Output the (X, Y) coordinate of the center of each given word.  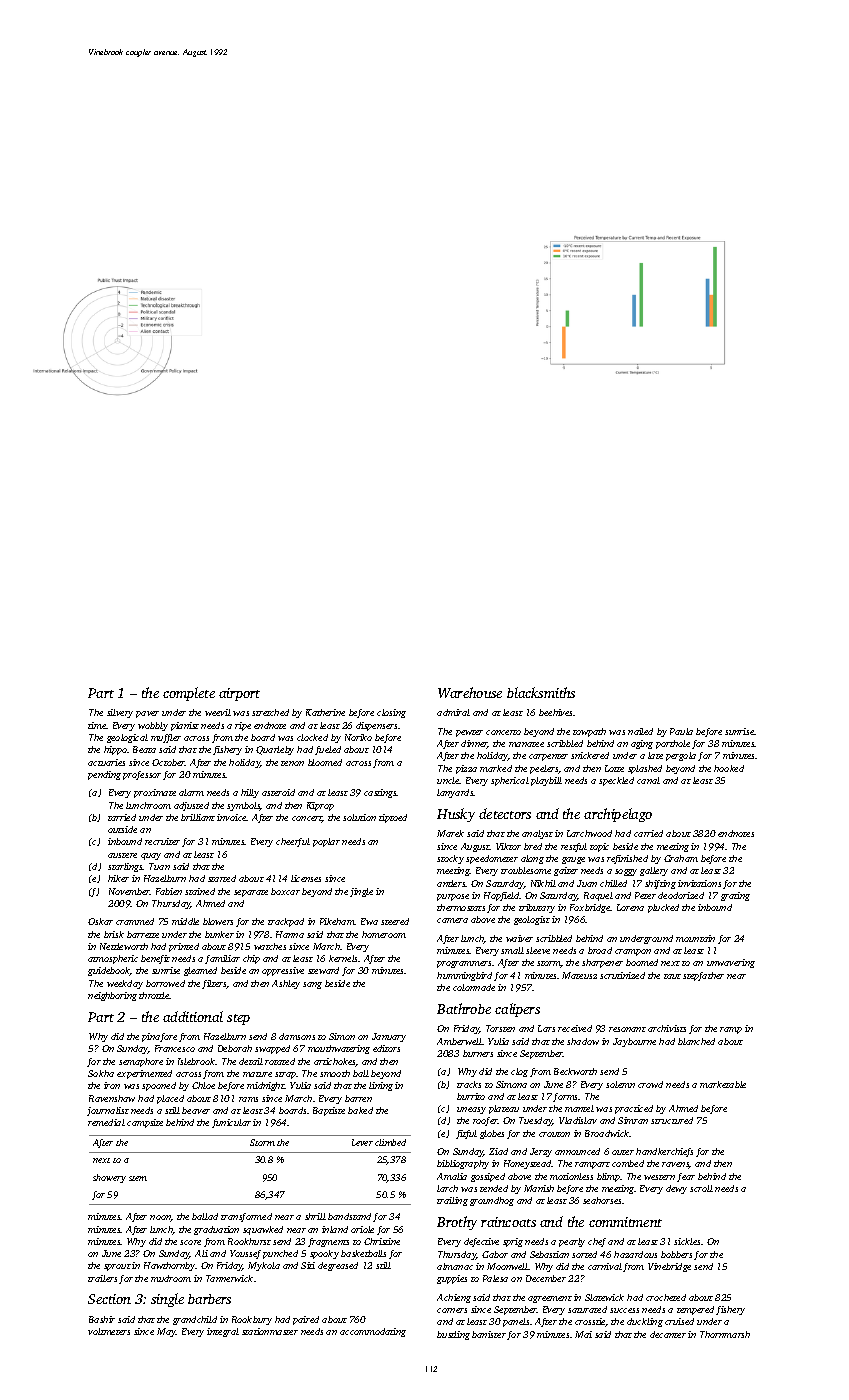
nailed (640, 731)
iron (112, 1085)
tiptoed (393, 818)
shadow (583, 1041)
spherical (510, 781)
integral (223, 1332)
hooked (729, 768)
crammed (135, 921)
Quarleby (275, 750)
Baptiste (329, 1111)
